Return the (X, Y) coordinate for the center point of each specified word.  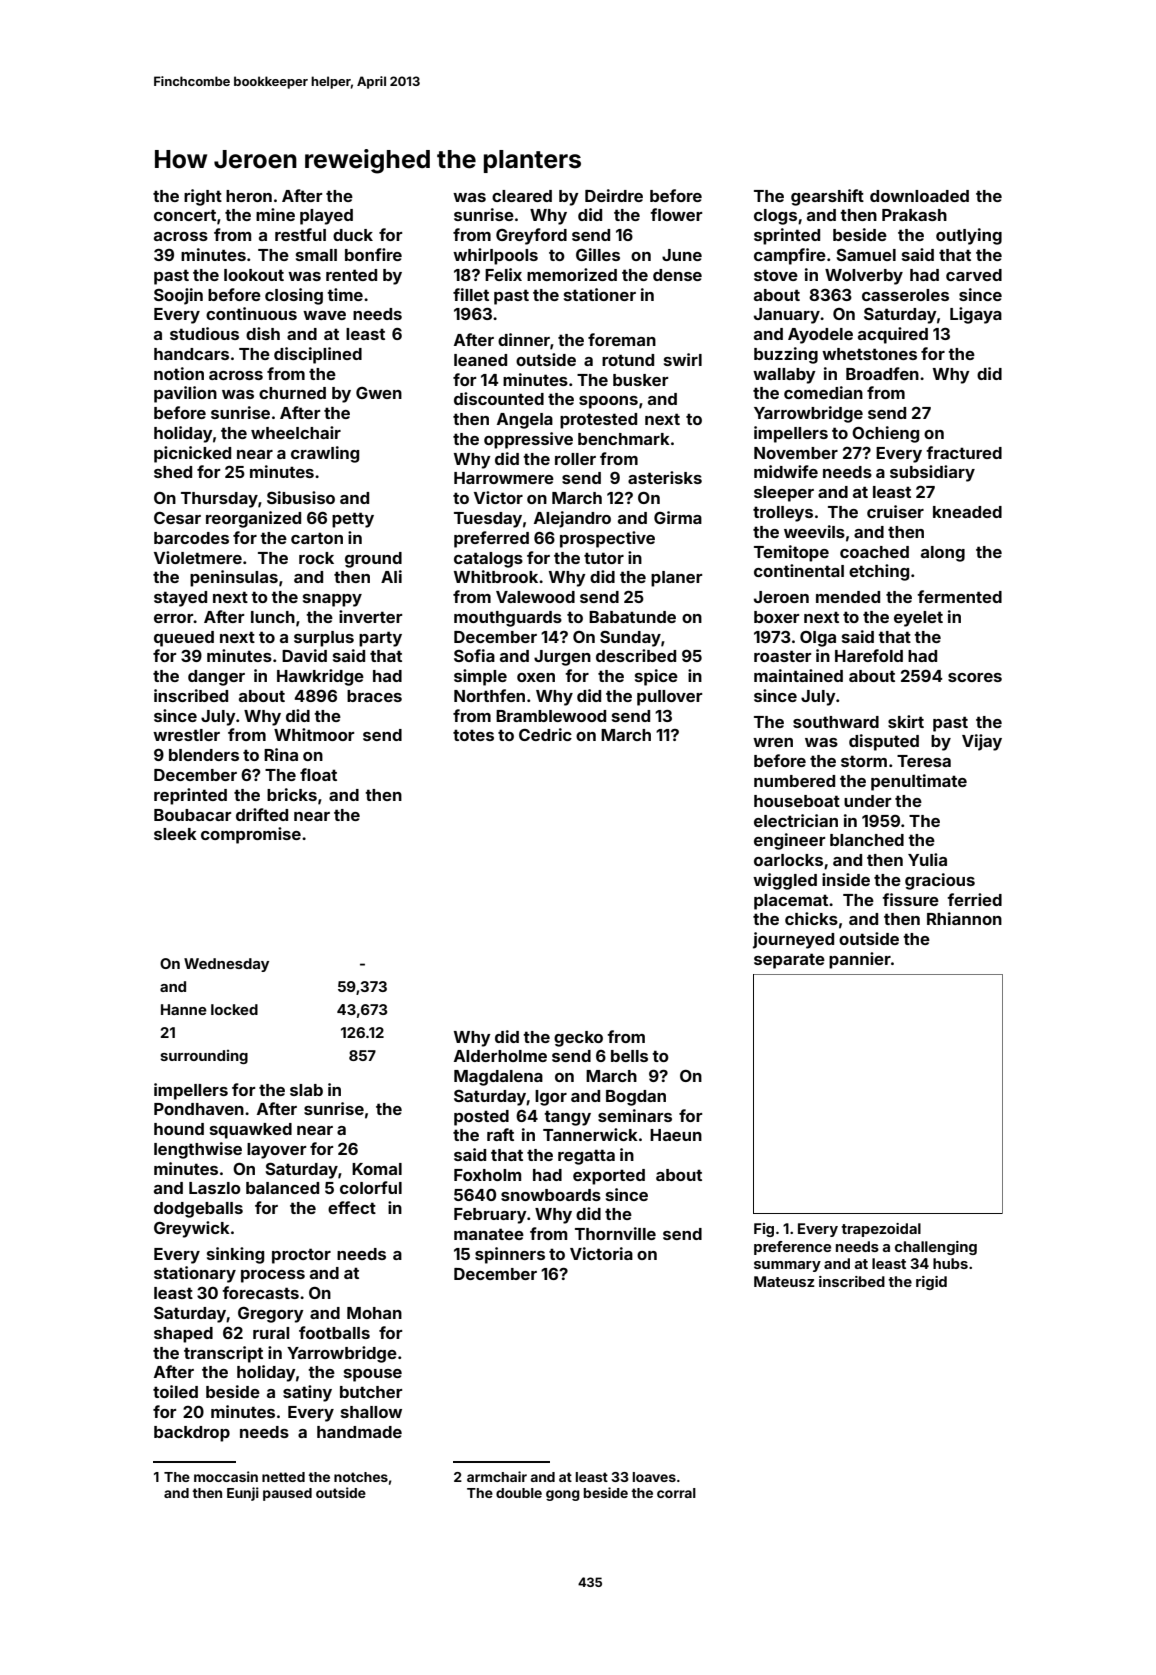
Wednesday (226, 965)
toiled (175, 1391)
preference (792, 1248)
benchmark (624, 439)
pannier (860, 960)
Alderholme (500, 1056)
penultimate (919, 782)
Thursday (219, 500)
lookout (254, 275)
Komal (377, 1169)
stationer (600, 294)
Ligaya (976, 315)
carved (974, 275)
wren (773, 742)
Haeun (676, 1135)
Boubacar (192, 815)
